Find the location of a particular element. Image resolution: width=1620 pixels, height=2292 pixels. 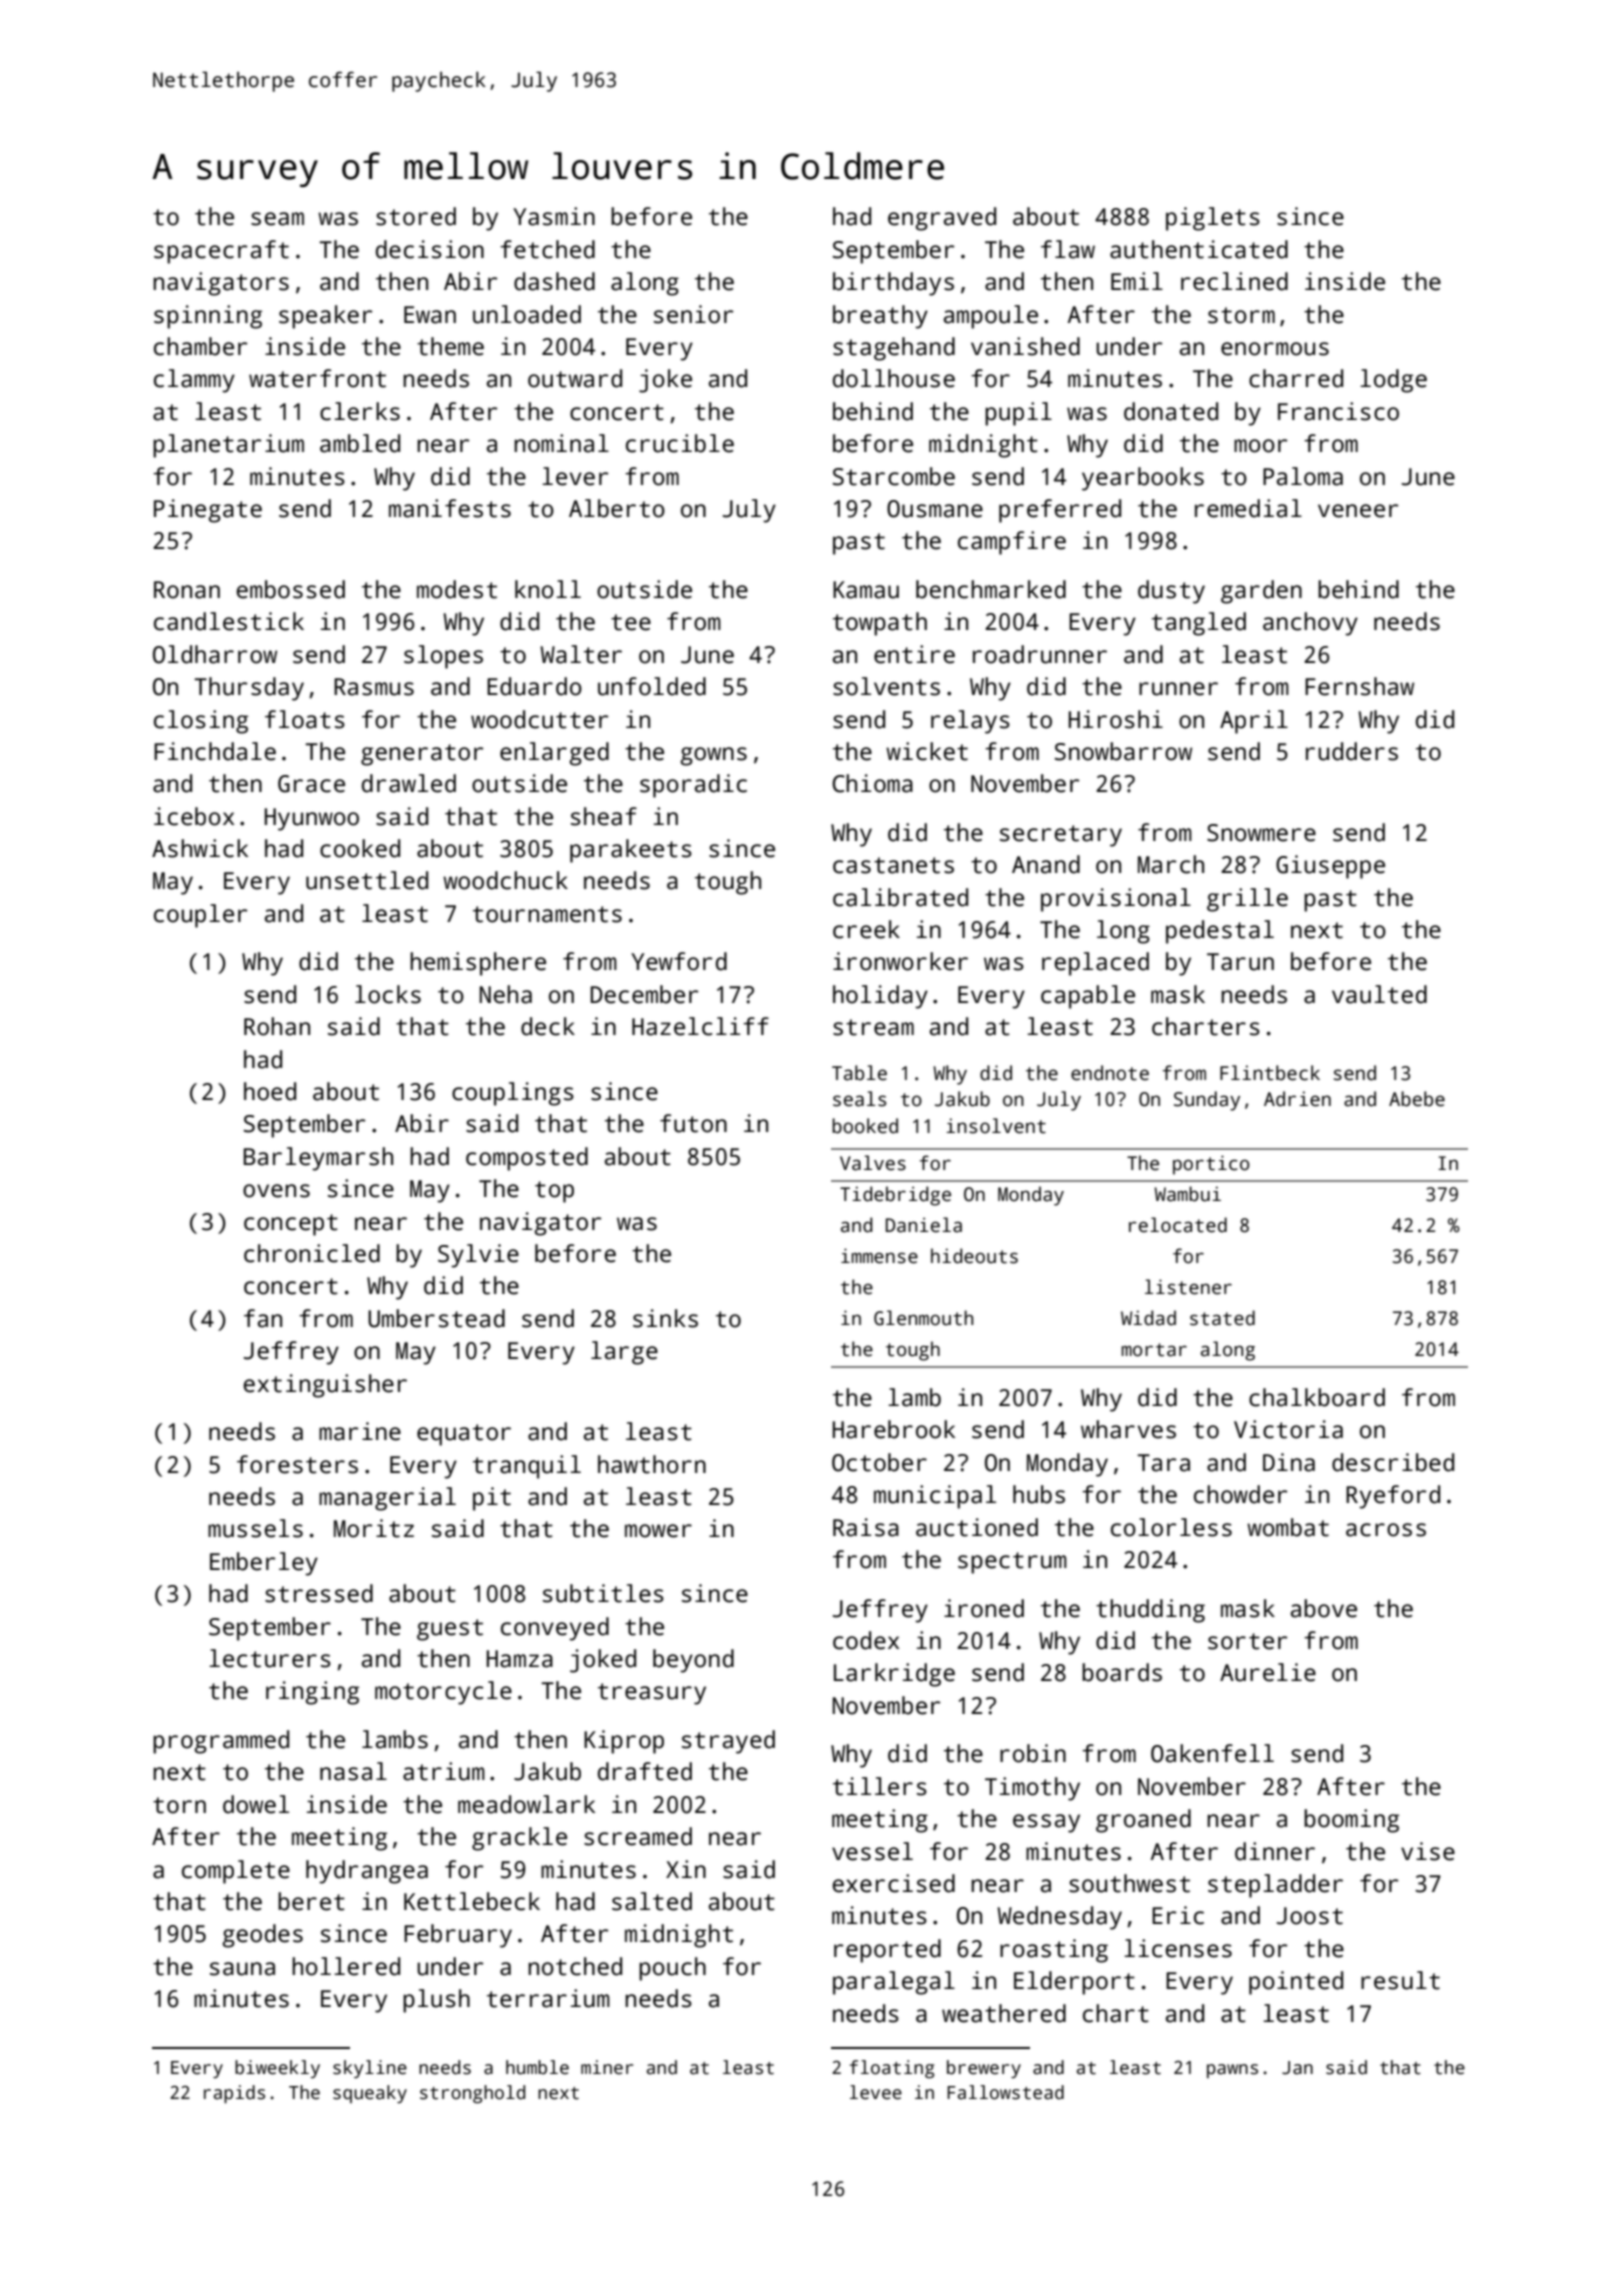

Ronan is located at coordinates (187, 590).
